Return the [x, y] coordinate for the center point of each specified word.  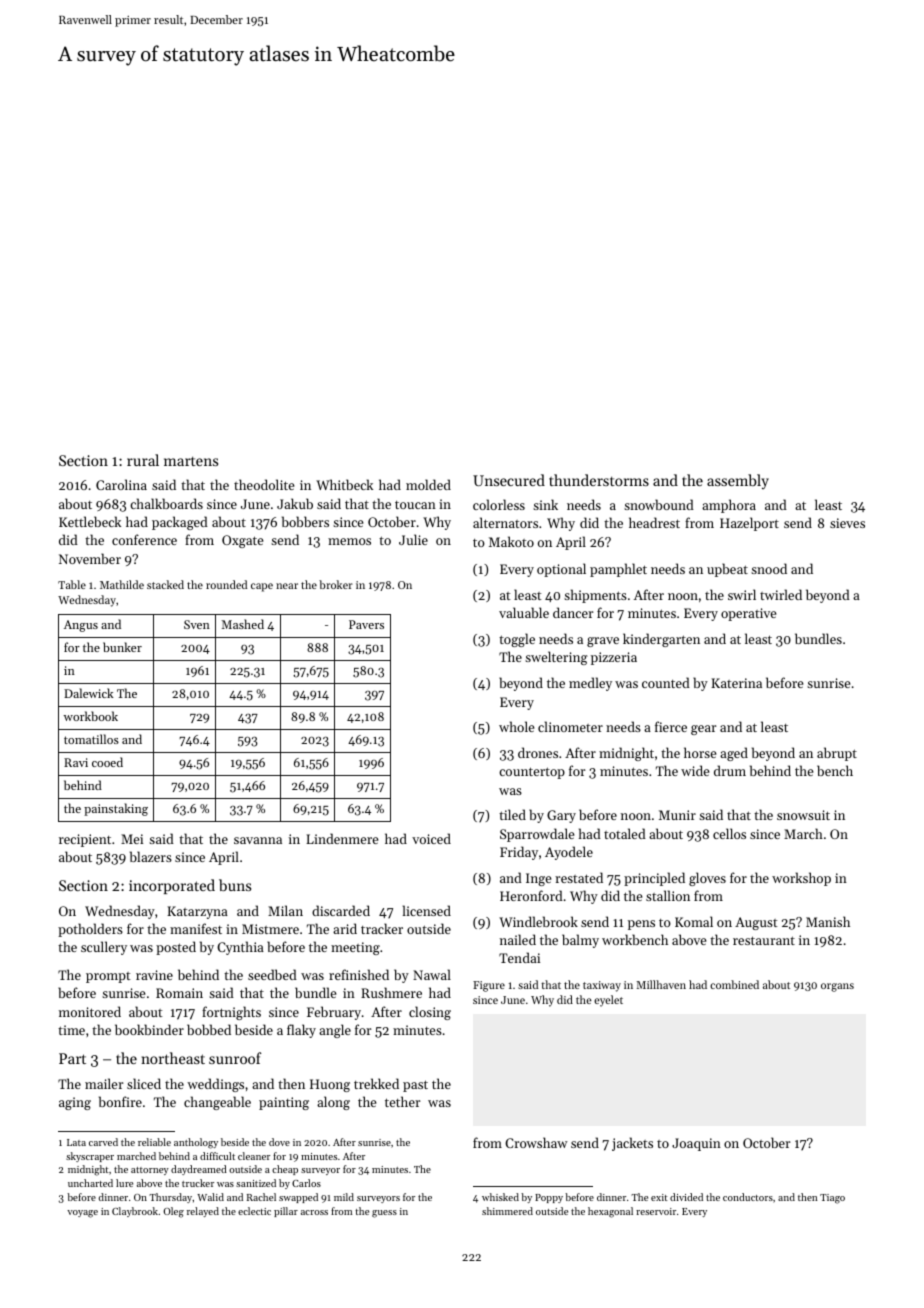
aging [75, 1103]
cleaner [254, 1156]
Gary [561, 816]
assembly [738, 481]
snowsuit [803, 815]
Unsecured [509, 480]
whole [516, 726]
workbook [90, 716]
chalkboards [166, 503]
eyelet [608, 1001]
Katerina [736, 683]
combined [734, 984]
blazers [151, 856]
